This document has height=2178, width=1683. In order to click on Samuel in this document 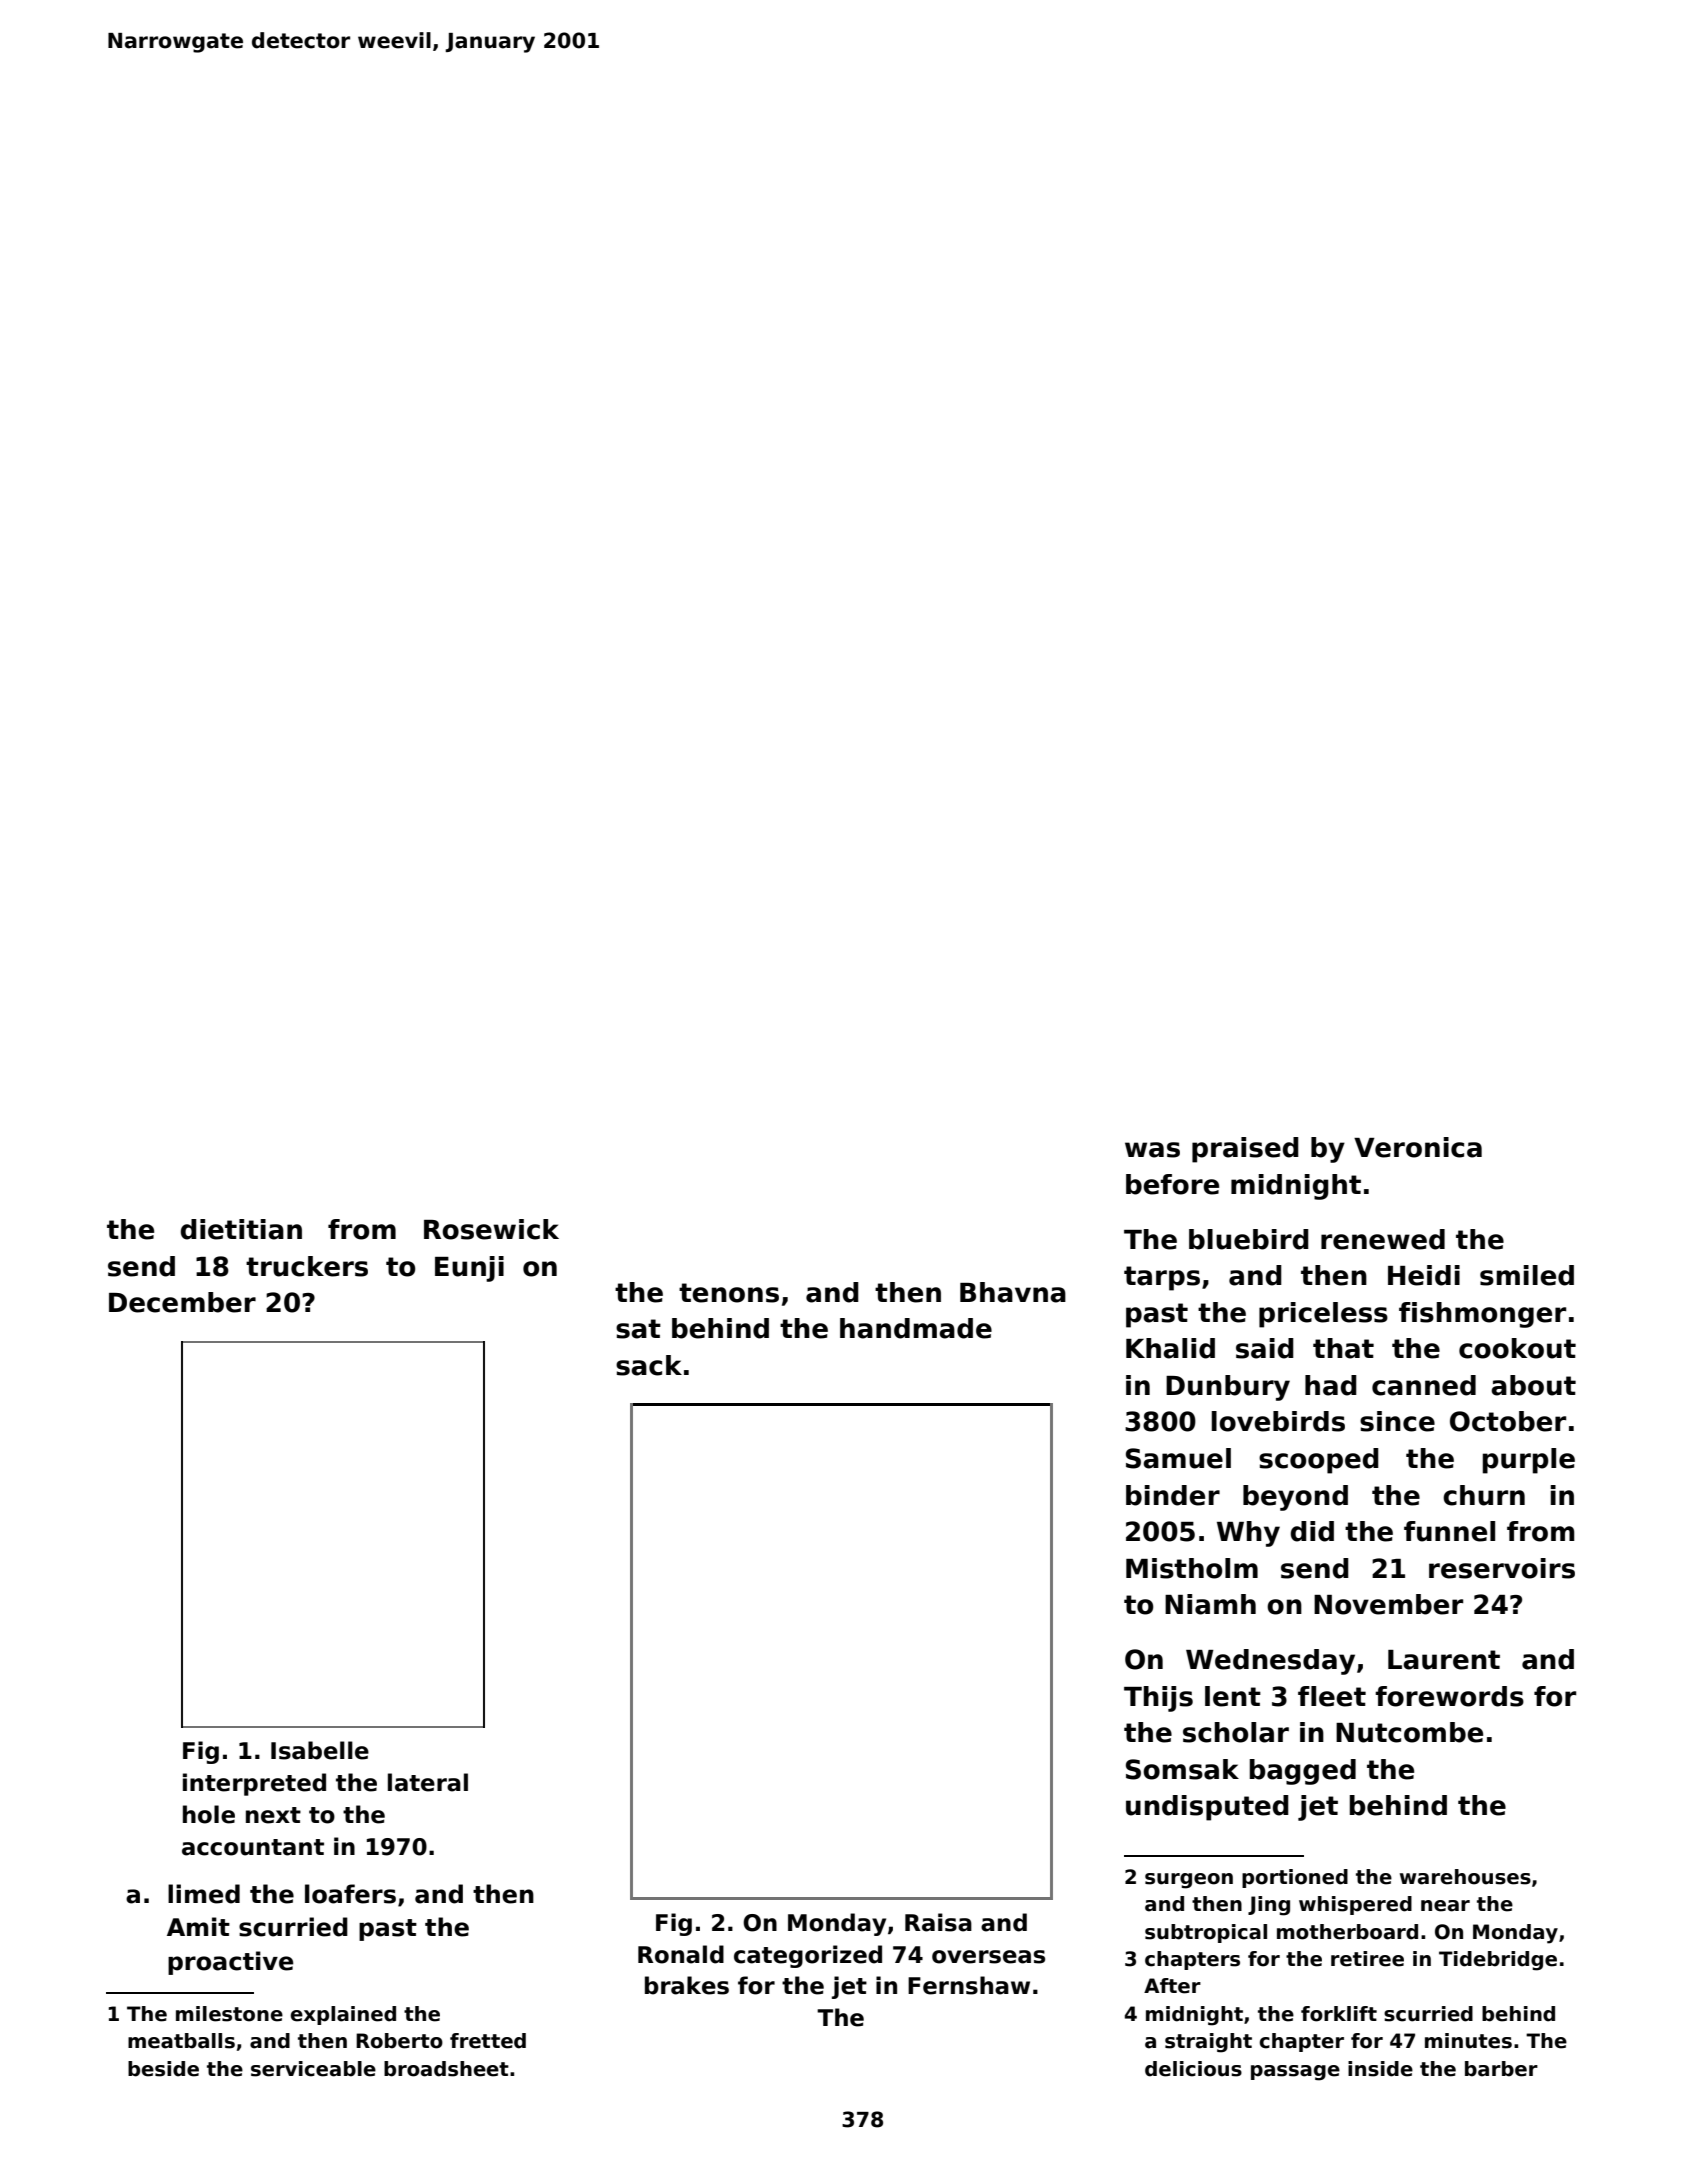, I will do `click(1178, 1458)`.
